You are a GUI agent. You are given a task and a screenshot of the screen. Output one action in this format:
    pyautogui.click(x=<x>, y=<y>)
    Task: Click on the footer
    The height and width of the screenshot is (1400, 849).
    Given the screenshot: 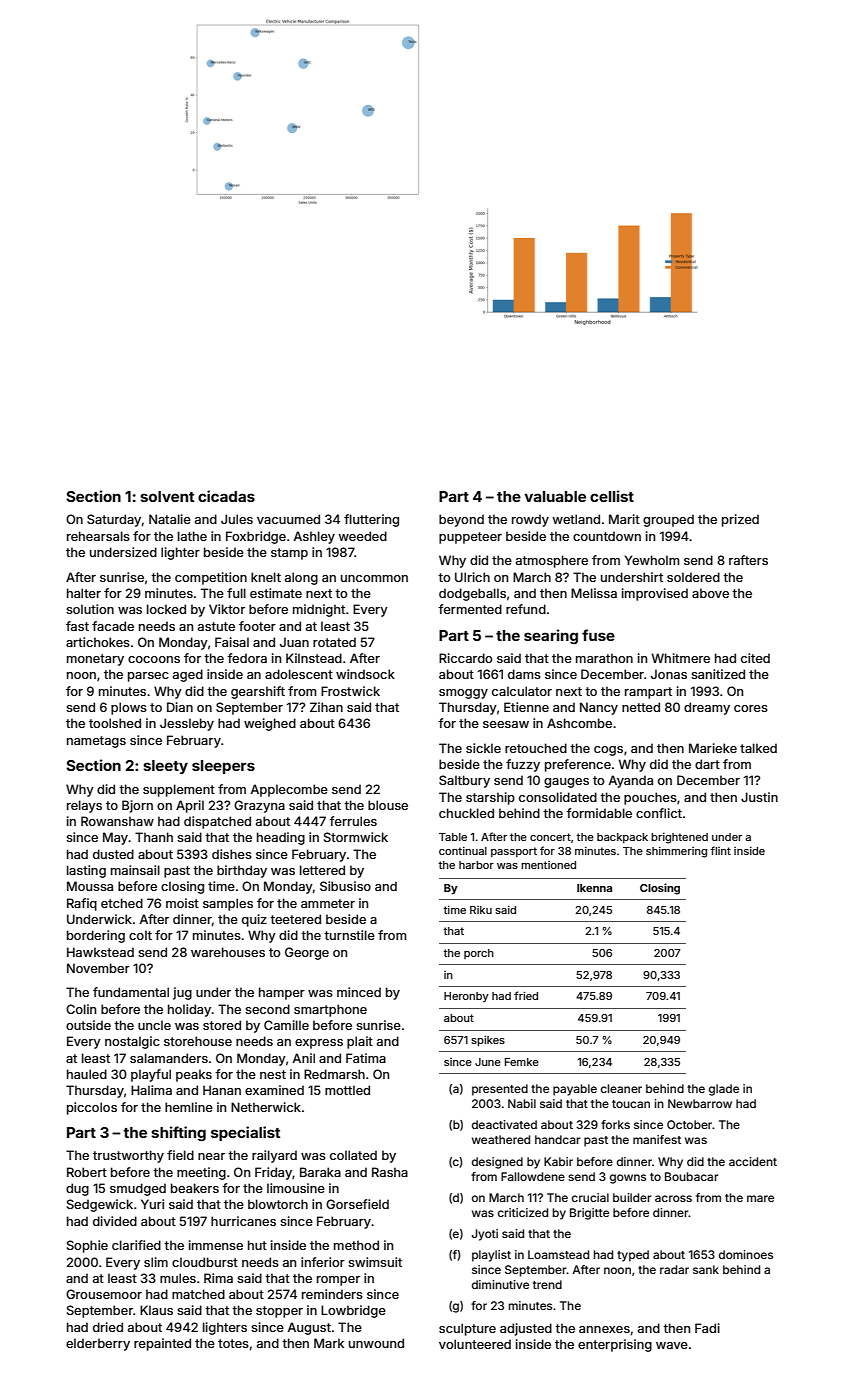 What is the action you would take?
    pyautogui.click(x=257, y=626)
